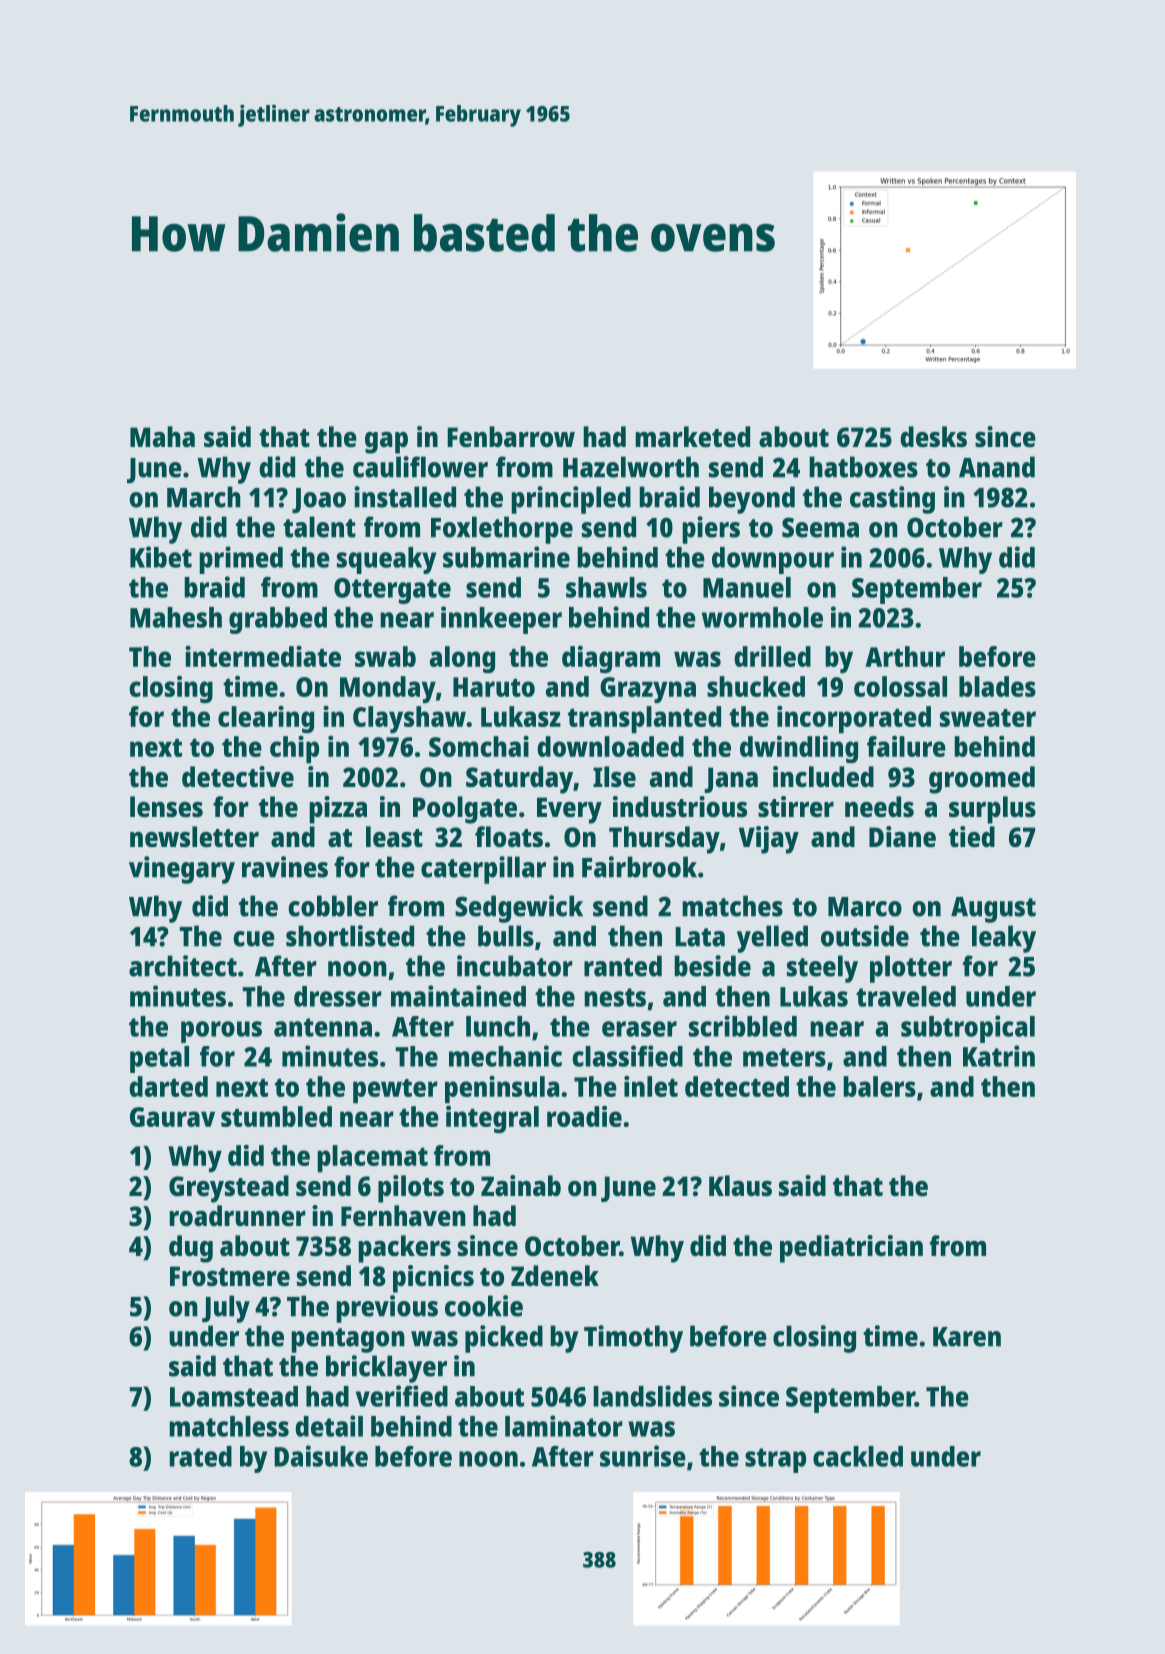 This image has height=1654, width=1165. What do you see at coordinates (285, 867) in the image?
I see `ravines` at bounding box center [285, 867].
